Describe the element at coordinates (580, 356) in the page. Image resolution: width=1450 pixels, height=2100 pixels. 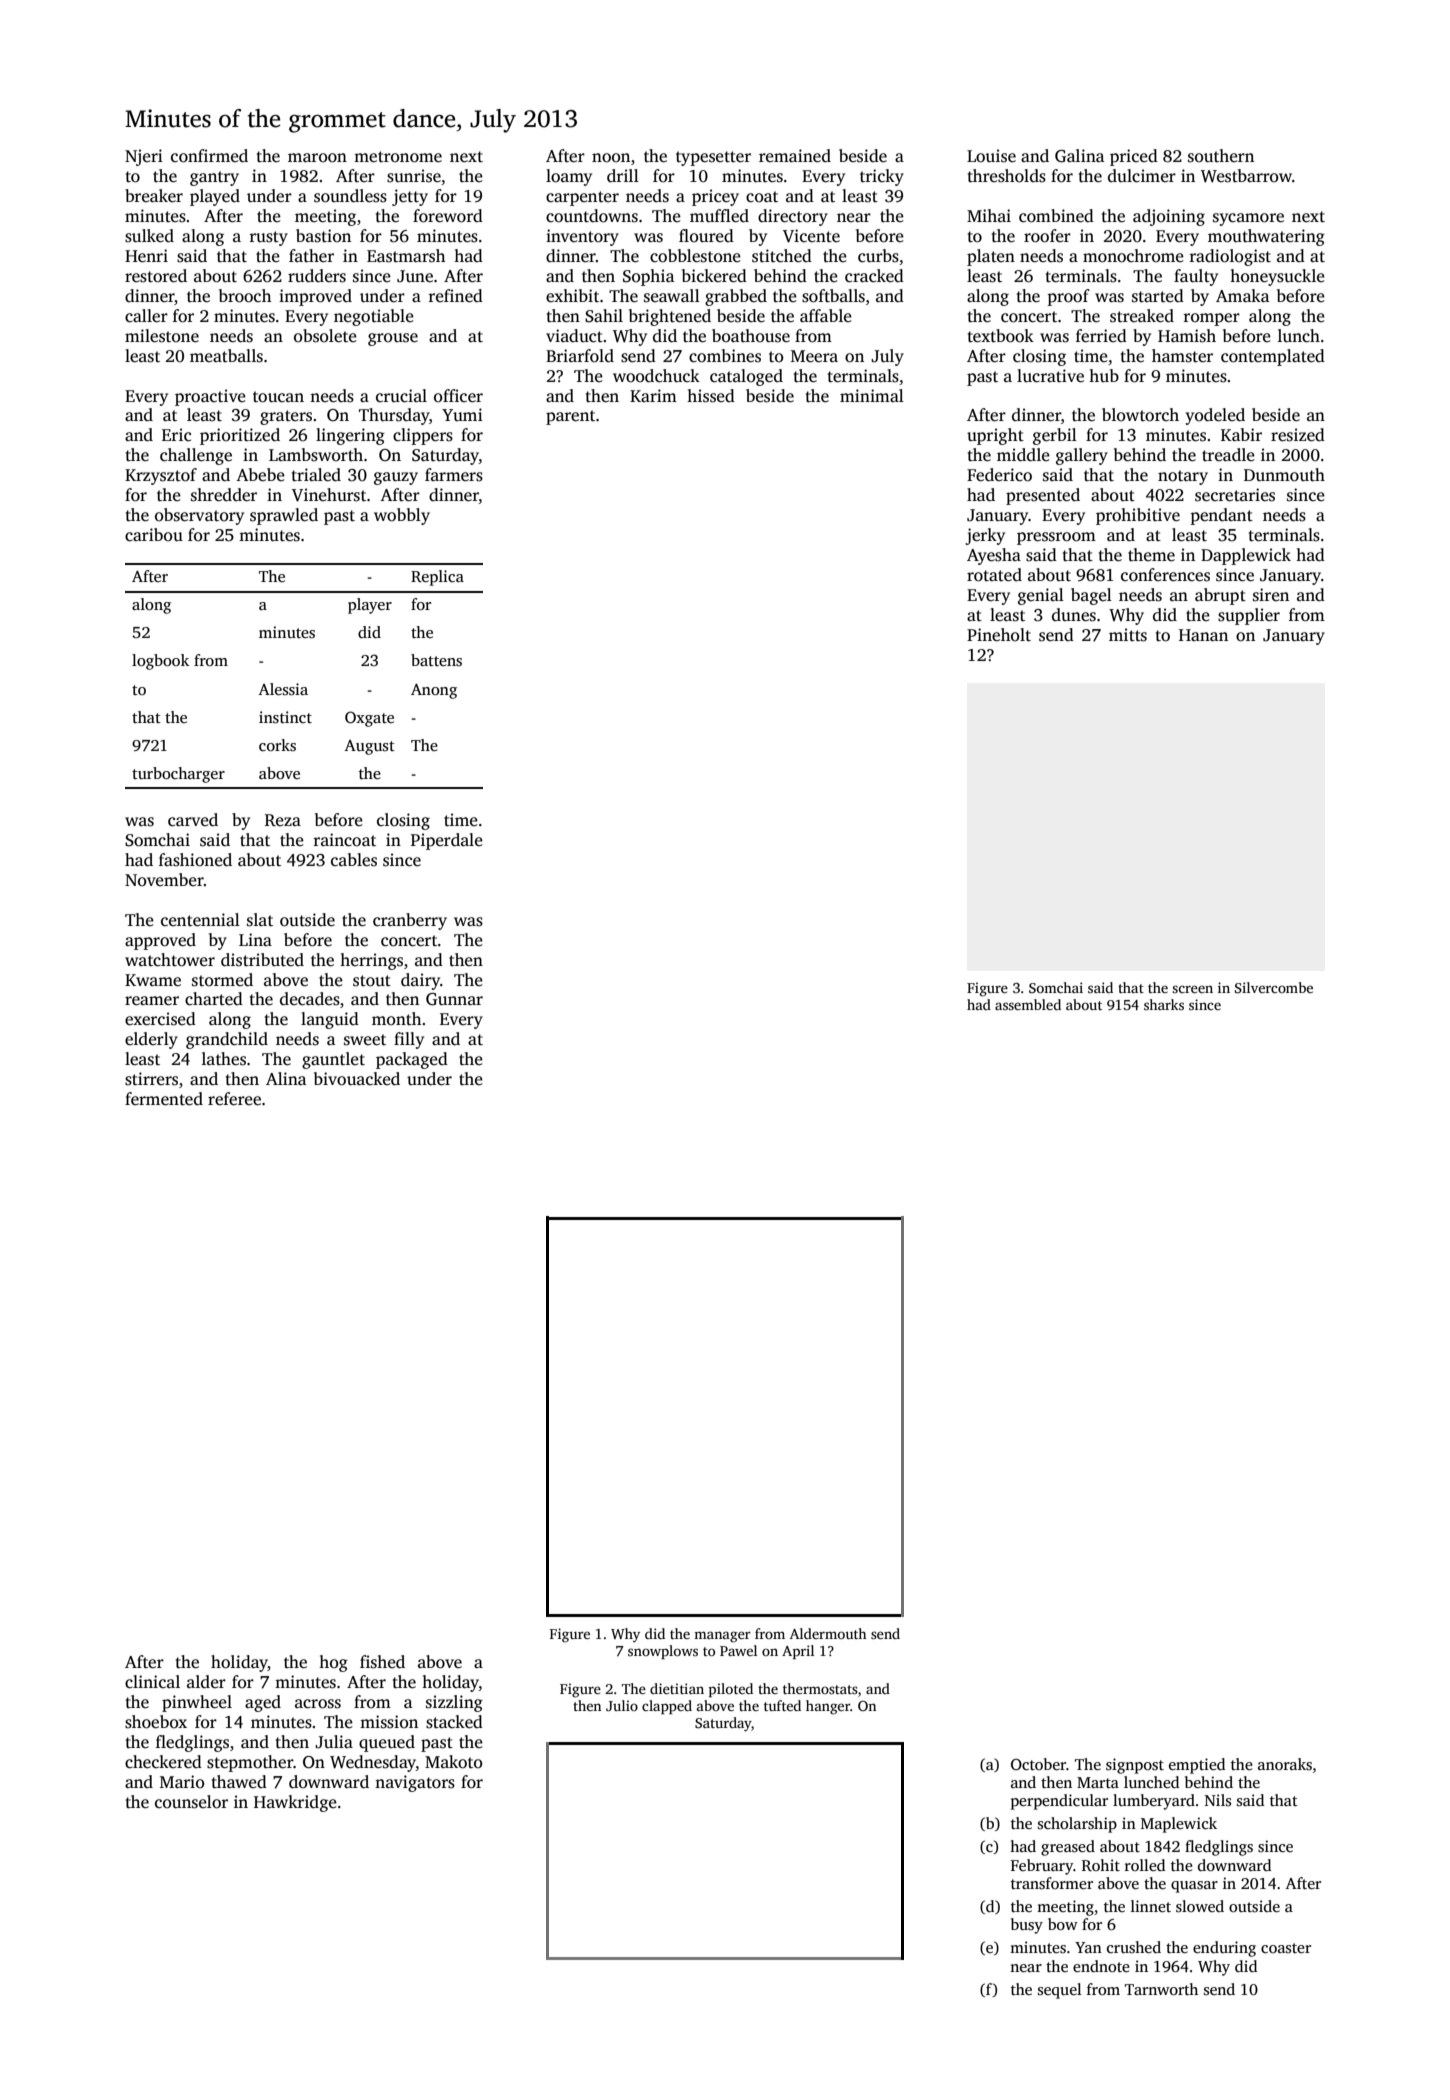
I see `Briarfold` at that location.
